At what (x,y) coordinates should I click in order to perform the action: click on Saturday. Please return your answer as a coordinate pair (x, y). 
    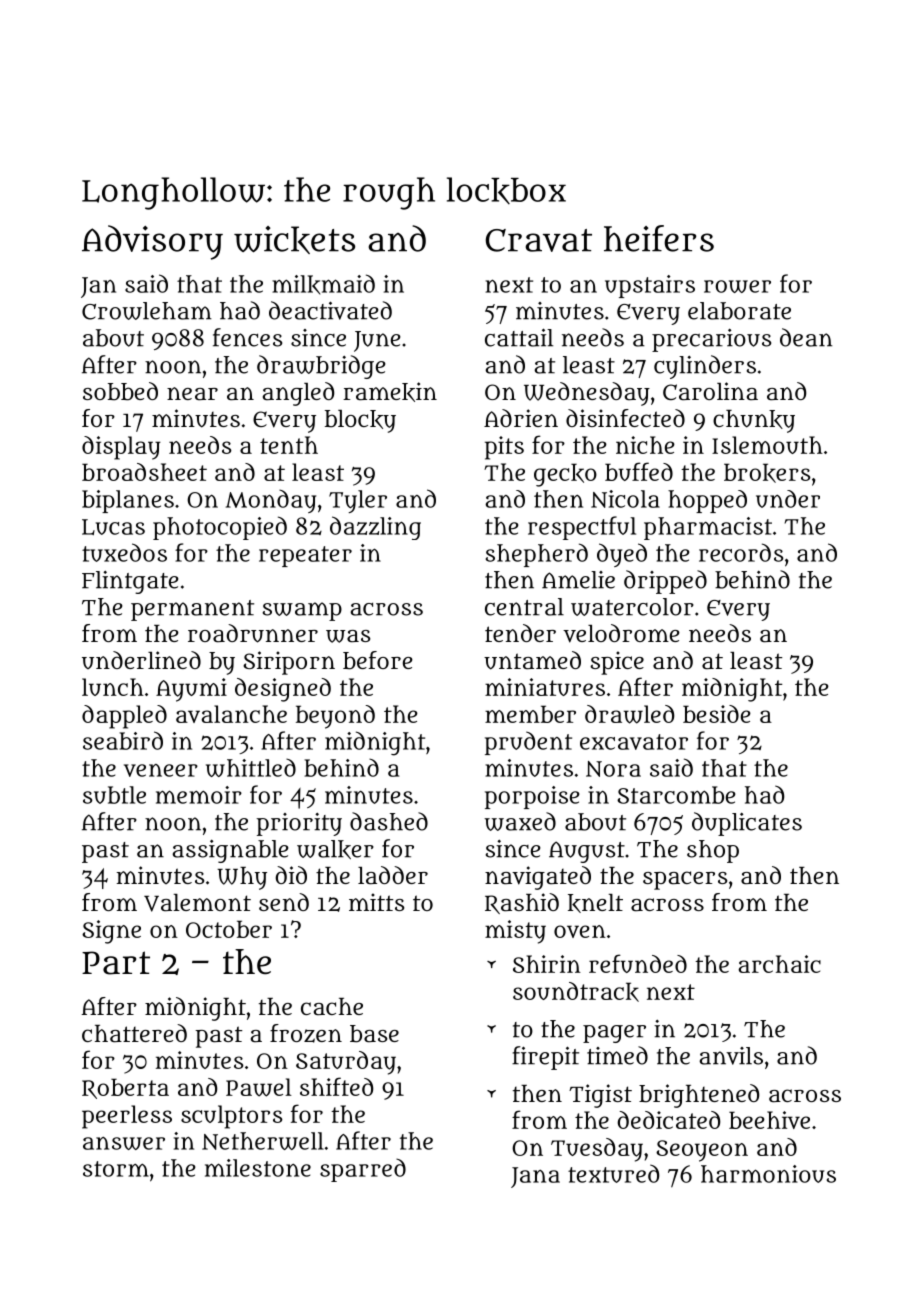
    Looking at the image, I should click on (346, 1063).
